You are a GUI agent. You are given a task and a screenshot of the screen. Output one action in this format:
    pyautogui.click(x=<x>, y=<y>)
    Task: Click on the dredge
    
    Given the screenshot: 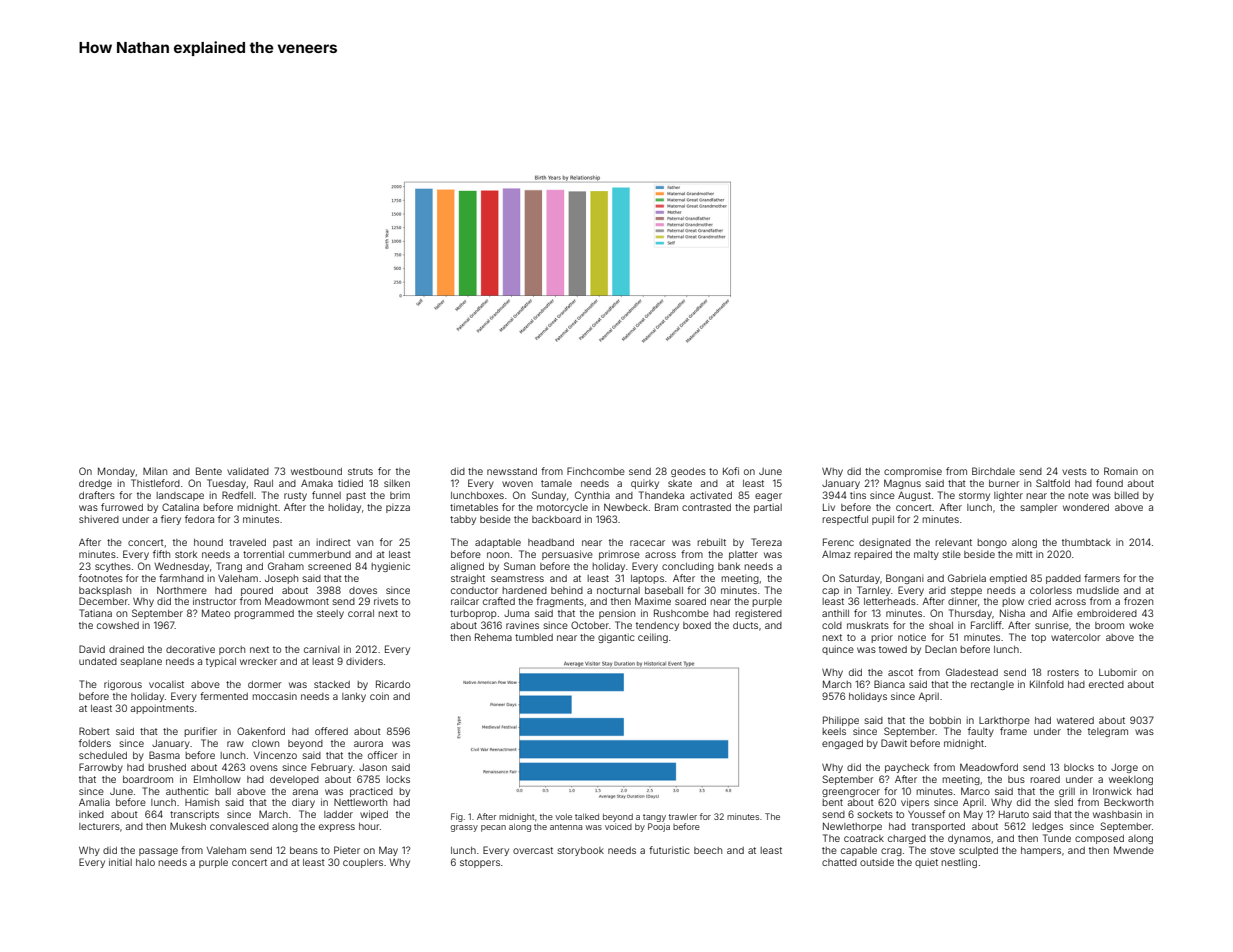 What is the action you would take?
    pyautogui.click(x=95, y=484)
